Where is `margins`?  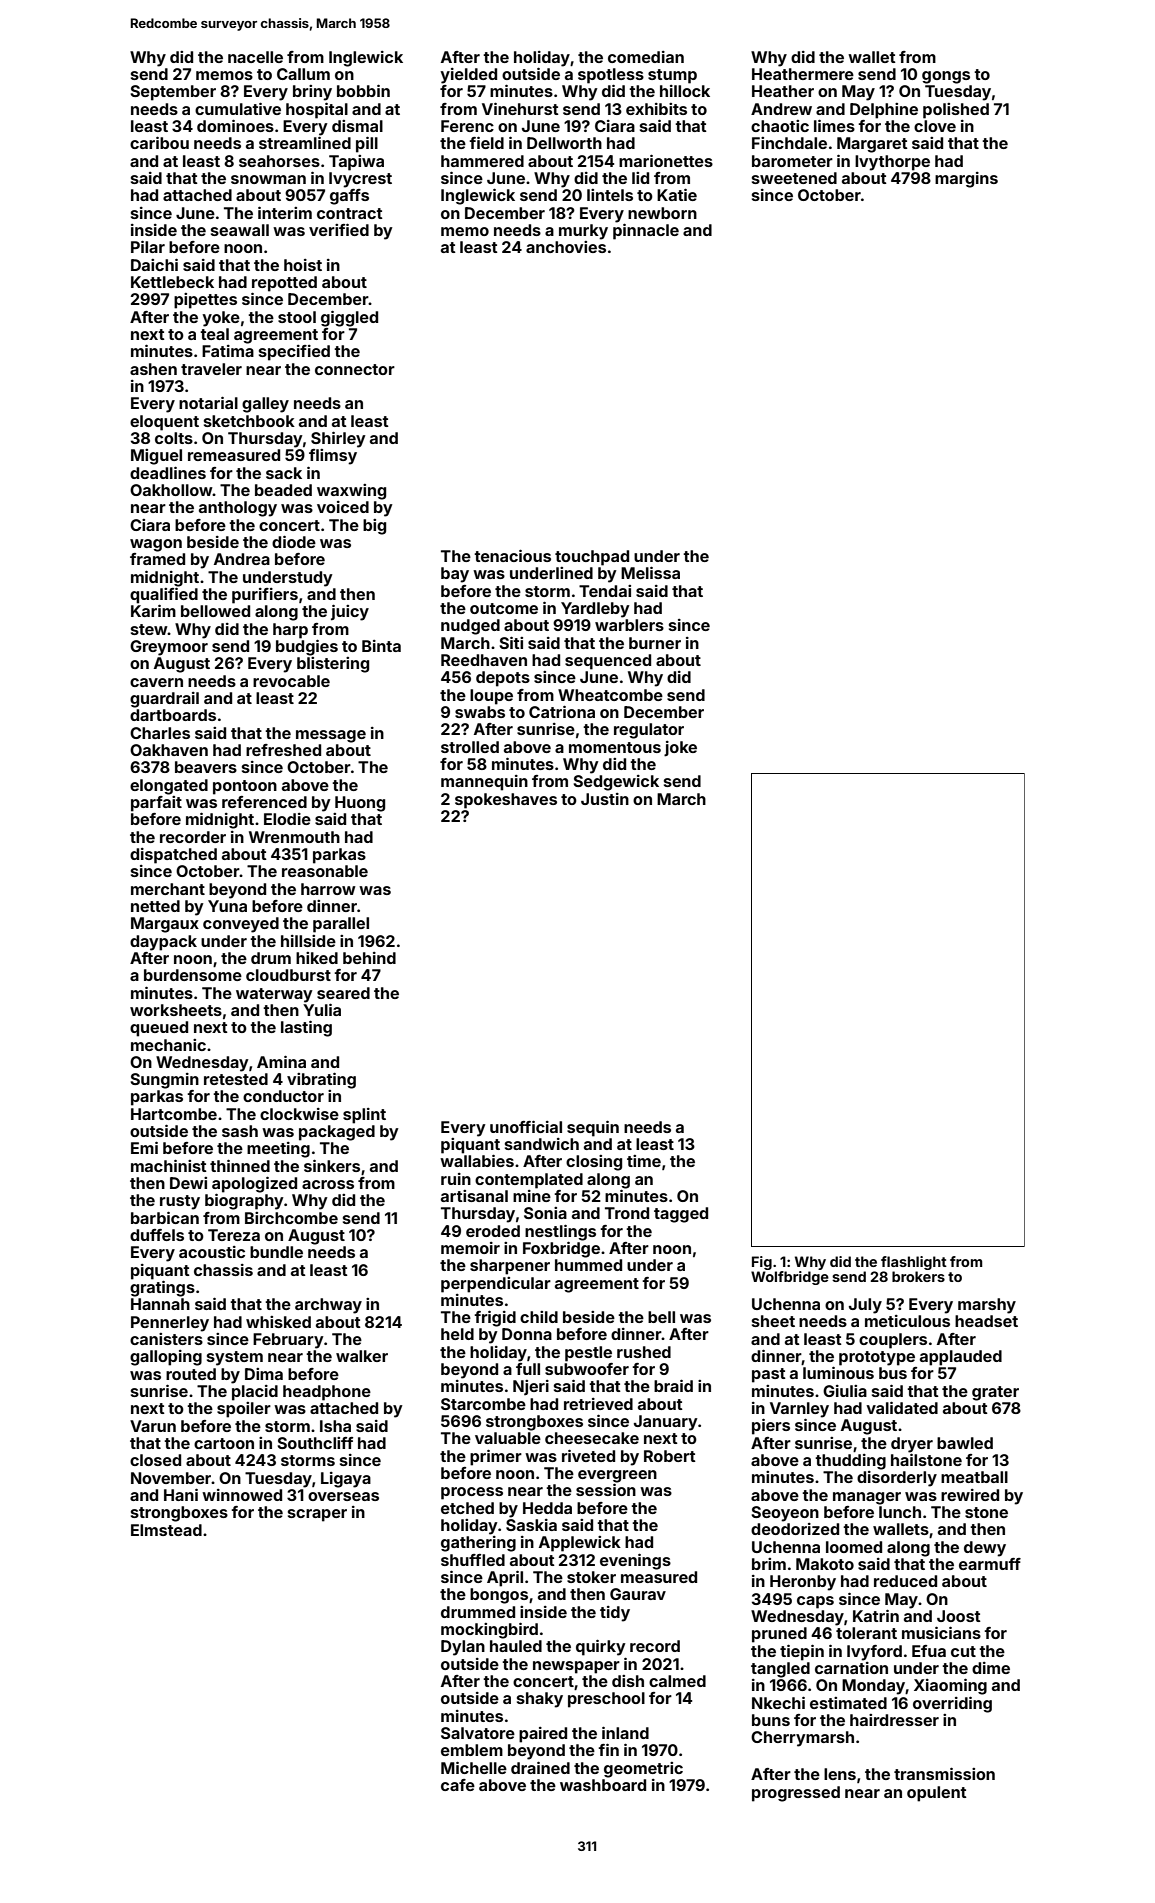 margins is located at coordinates (966, 180).
